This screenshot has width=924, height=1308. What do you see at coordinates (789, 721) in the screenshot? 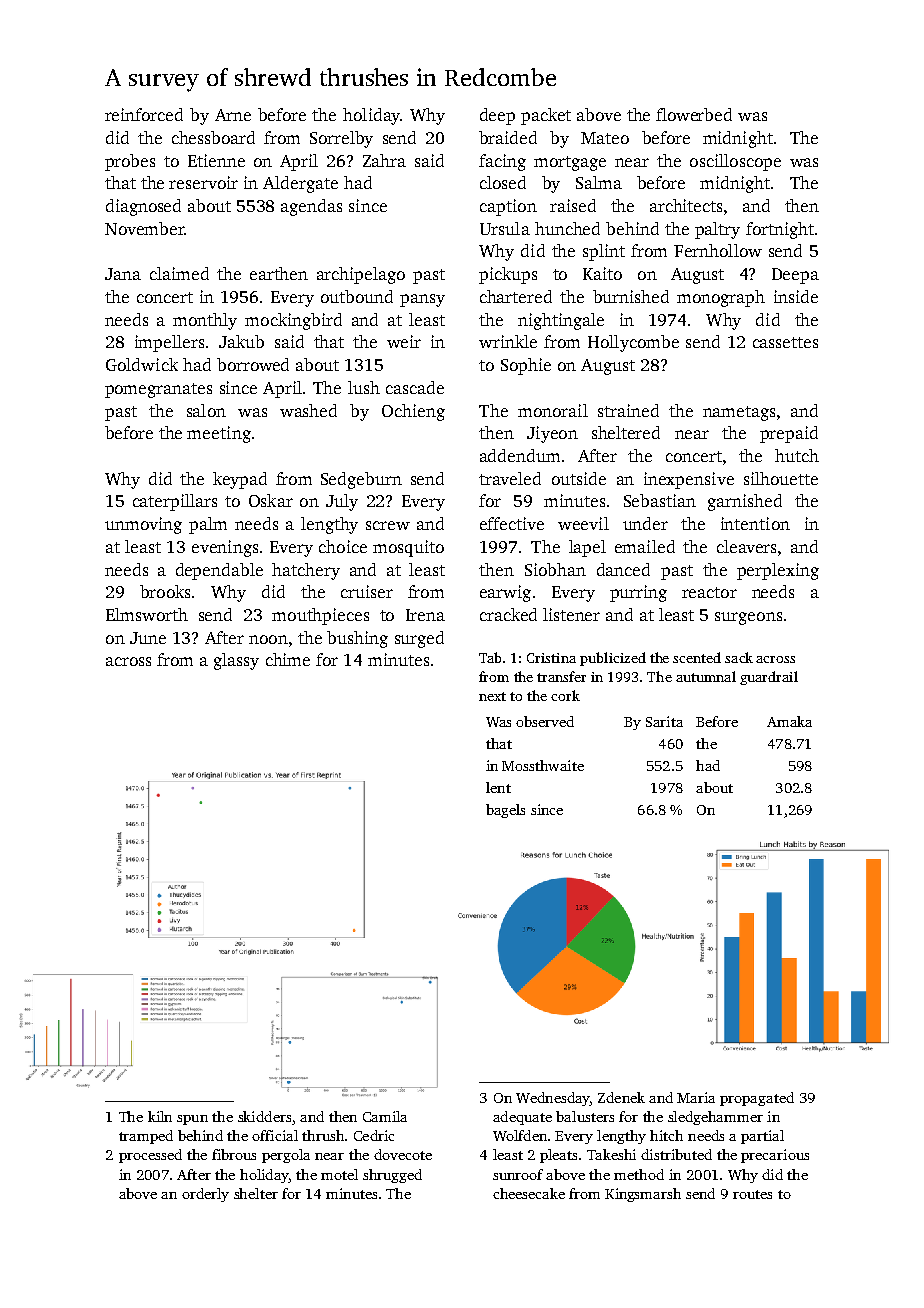
I see `Amaka` at bounding box center [789, 721].
